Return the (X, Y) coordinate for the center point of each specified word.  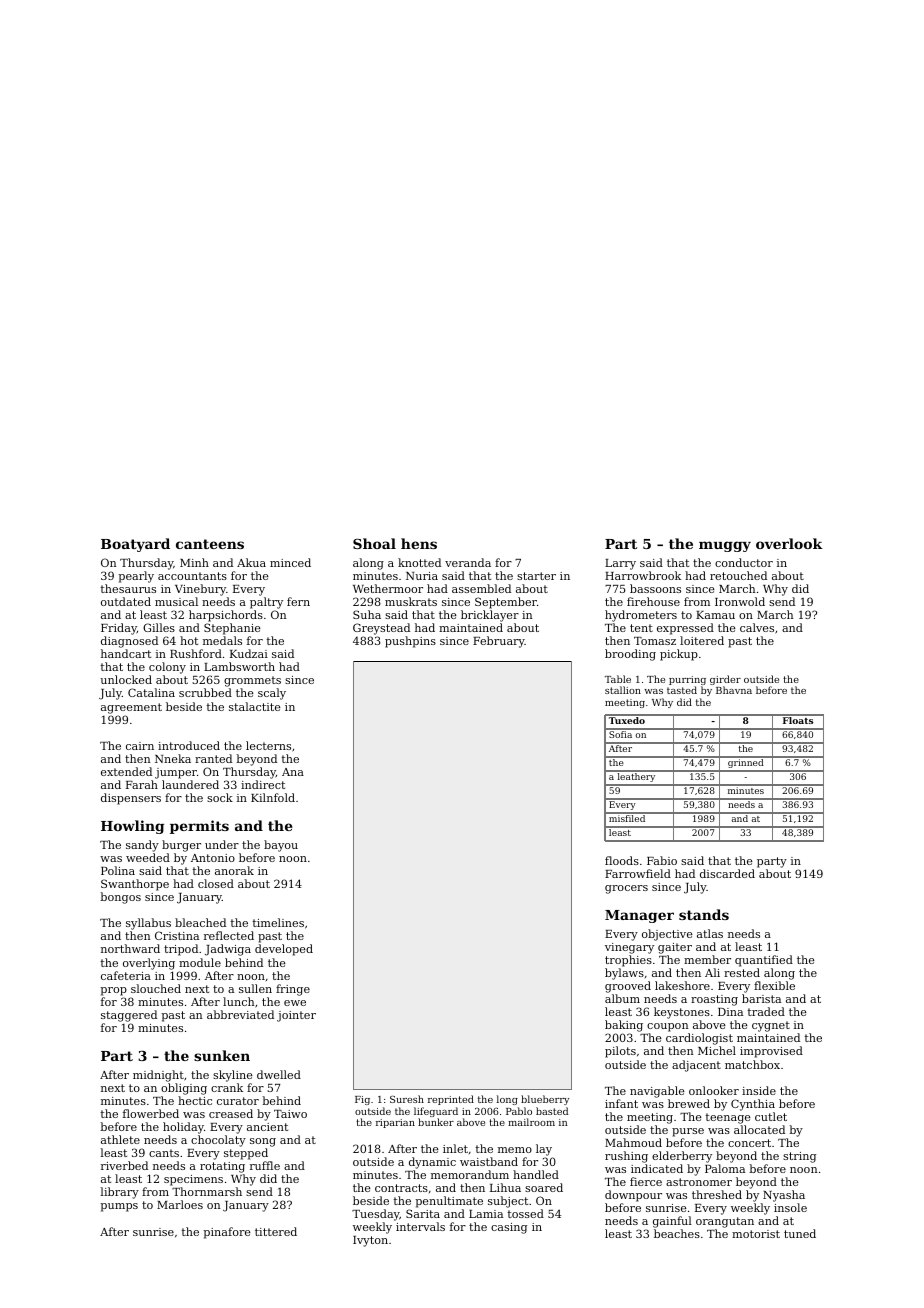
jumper (176, 773)
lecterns (268, 745)
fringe (293, 990)
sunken (222, 1055)
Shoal (374, 543)
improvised (771, 1052)
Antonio (213, 858)
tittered (276, 1231)
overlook (789, 543)
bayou (281, 846)
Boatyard (135, 545)
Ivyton (370, 1241)
